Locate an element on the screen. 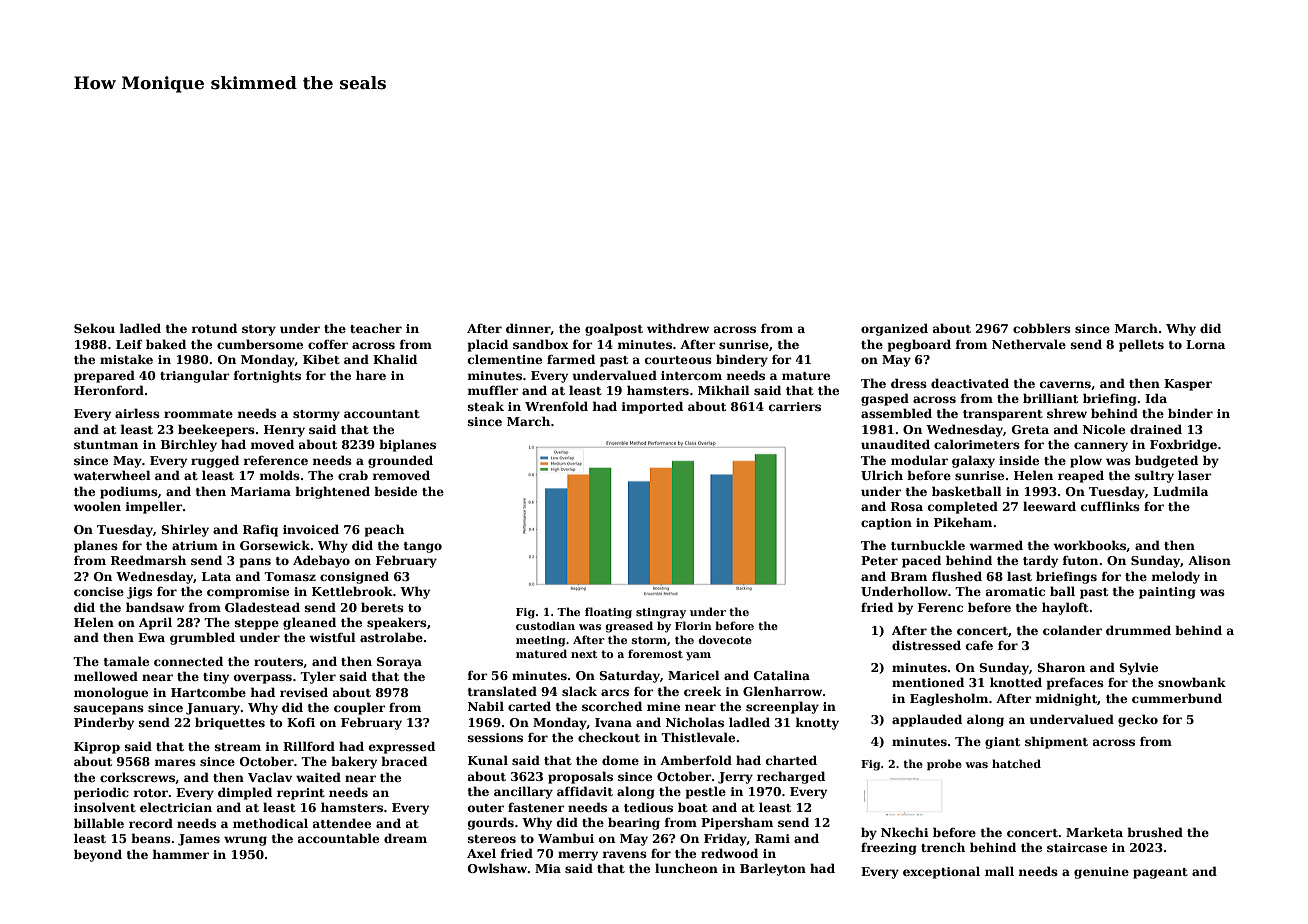 The image size is (1308, 924). placid is located at coordinates (488, 345).
